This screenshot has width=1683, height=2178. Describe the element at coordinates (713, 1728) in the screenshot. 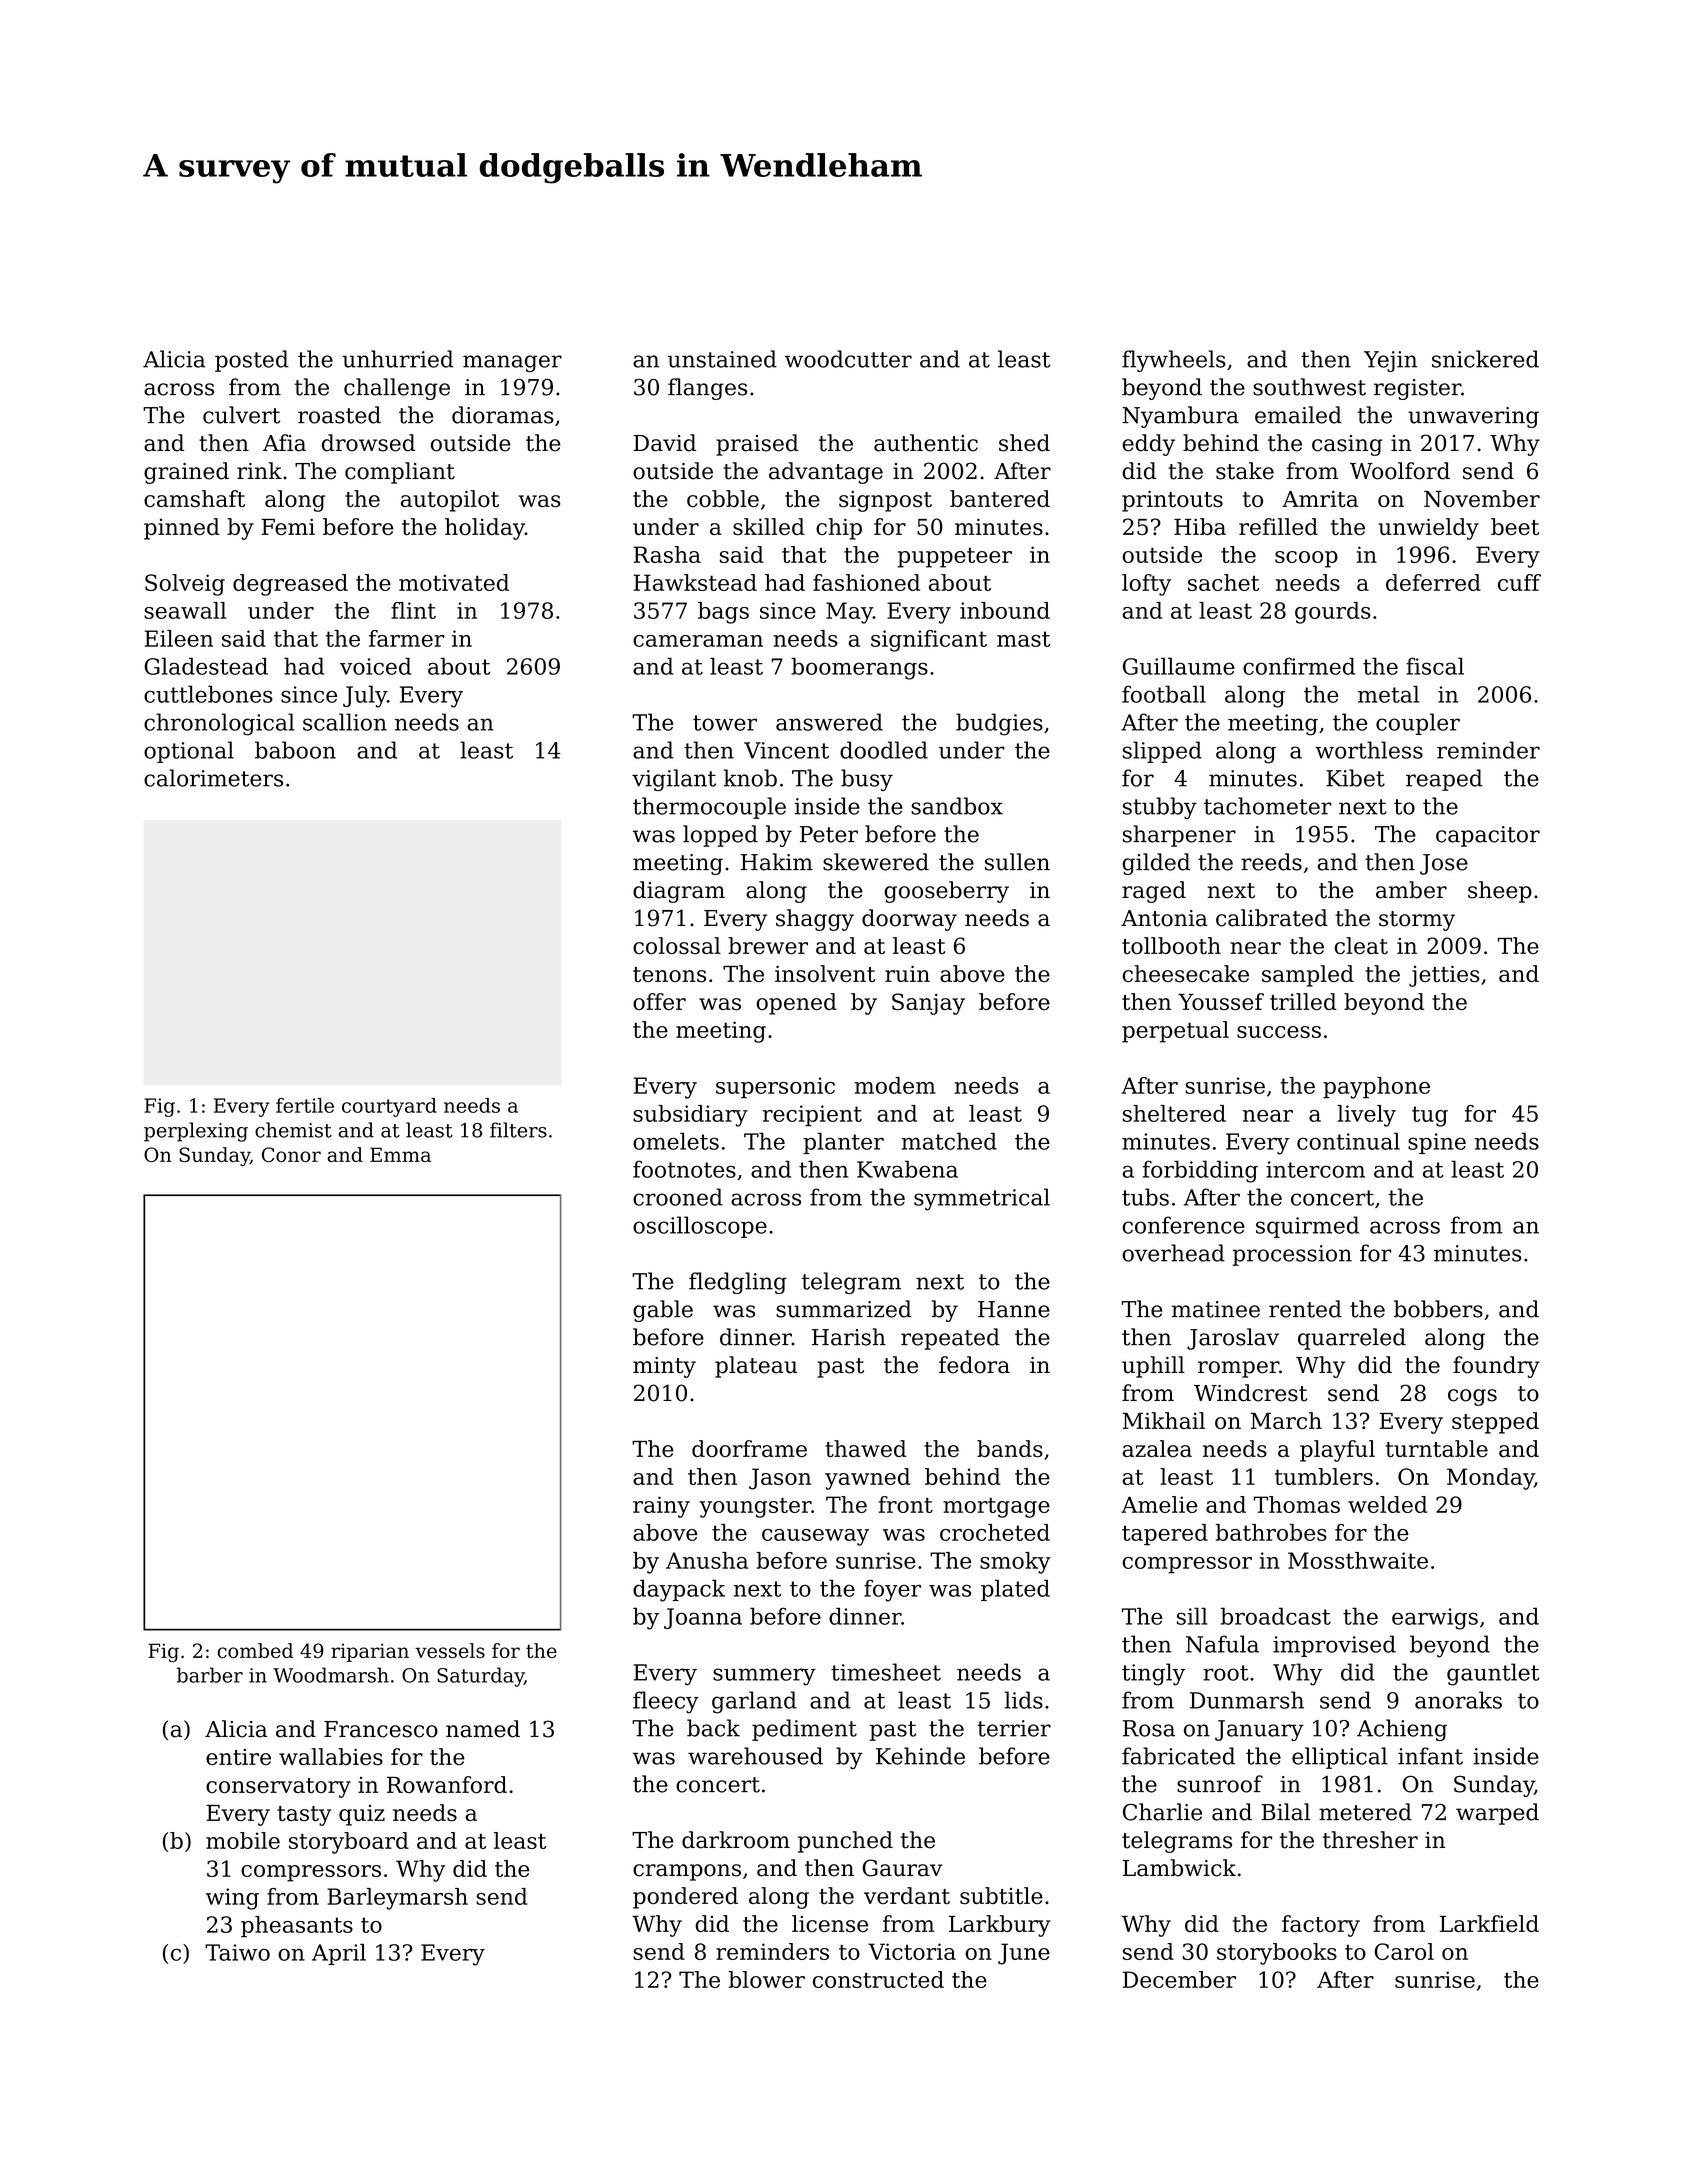

I see `back` at that location.
